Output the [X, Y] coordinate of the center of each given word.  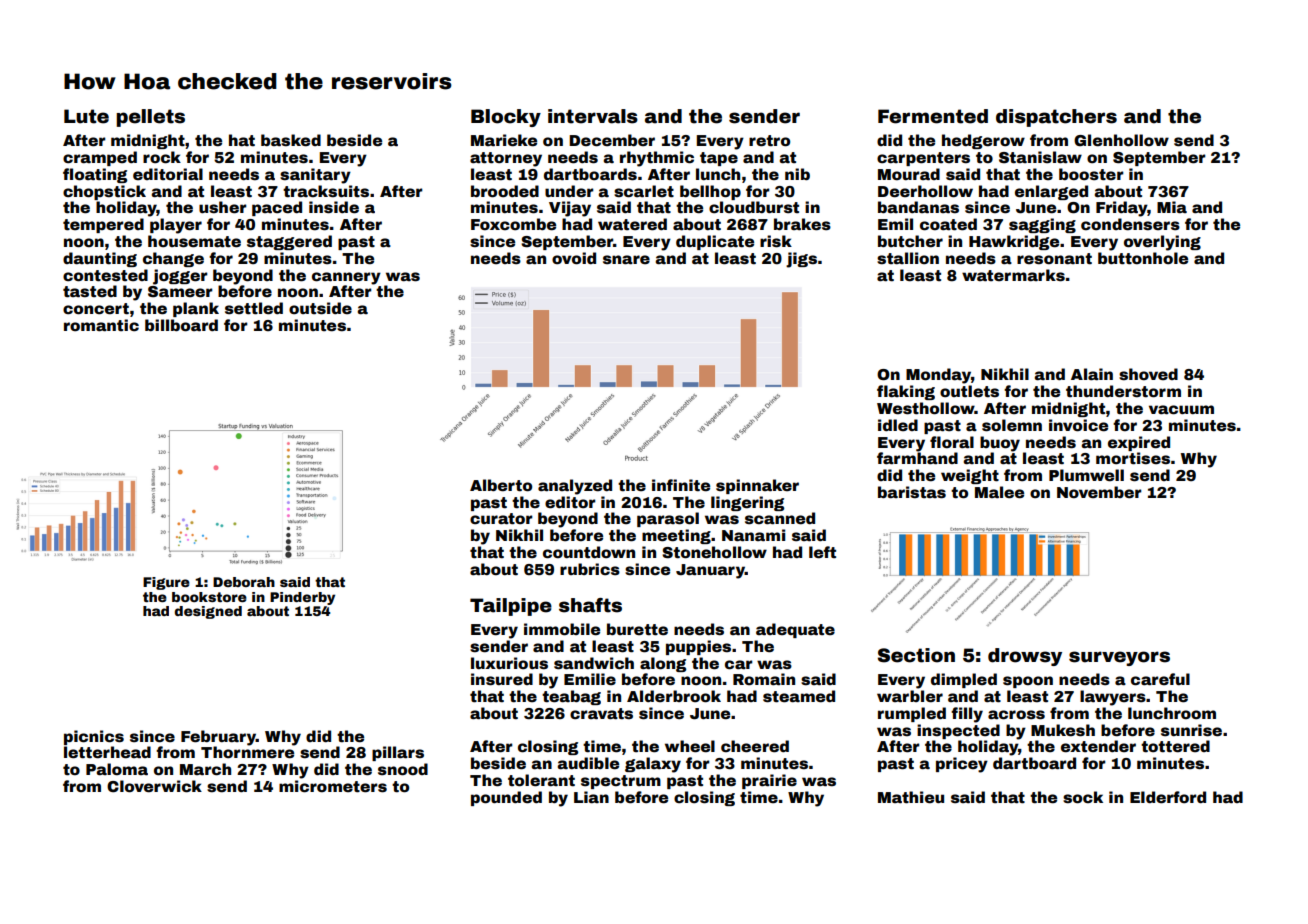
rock [162, 157]
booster [1091, 174]
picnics [94, 737]
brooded [505, 191]
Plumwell [1086, 475]
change [173, 259]
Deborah [244, 582]
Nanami [753, 535]
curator [501, 519]
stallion [908, 258]
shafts [590, 605]
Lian [591, 797]
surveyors [1119, 658]
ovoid [574, 258]
